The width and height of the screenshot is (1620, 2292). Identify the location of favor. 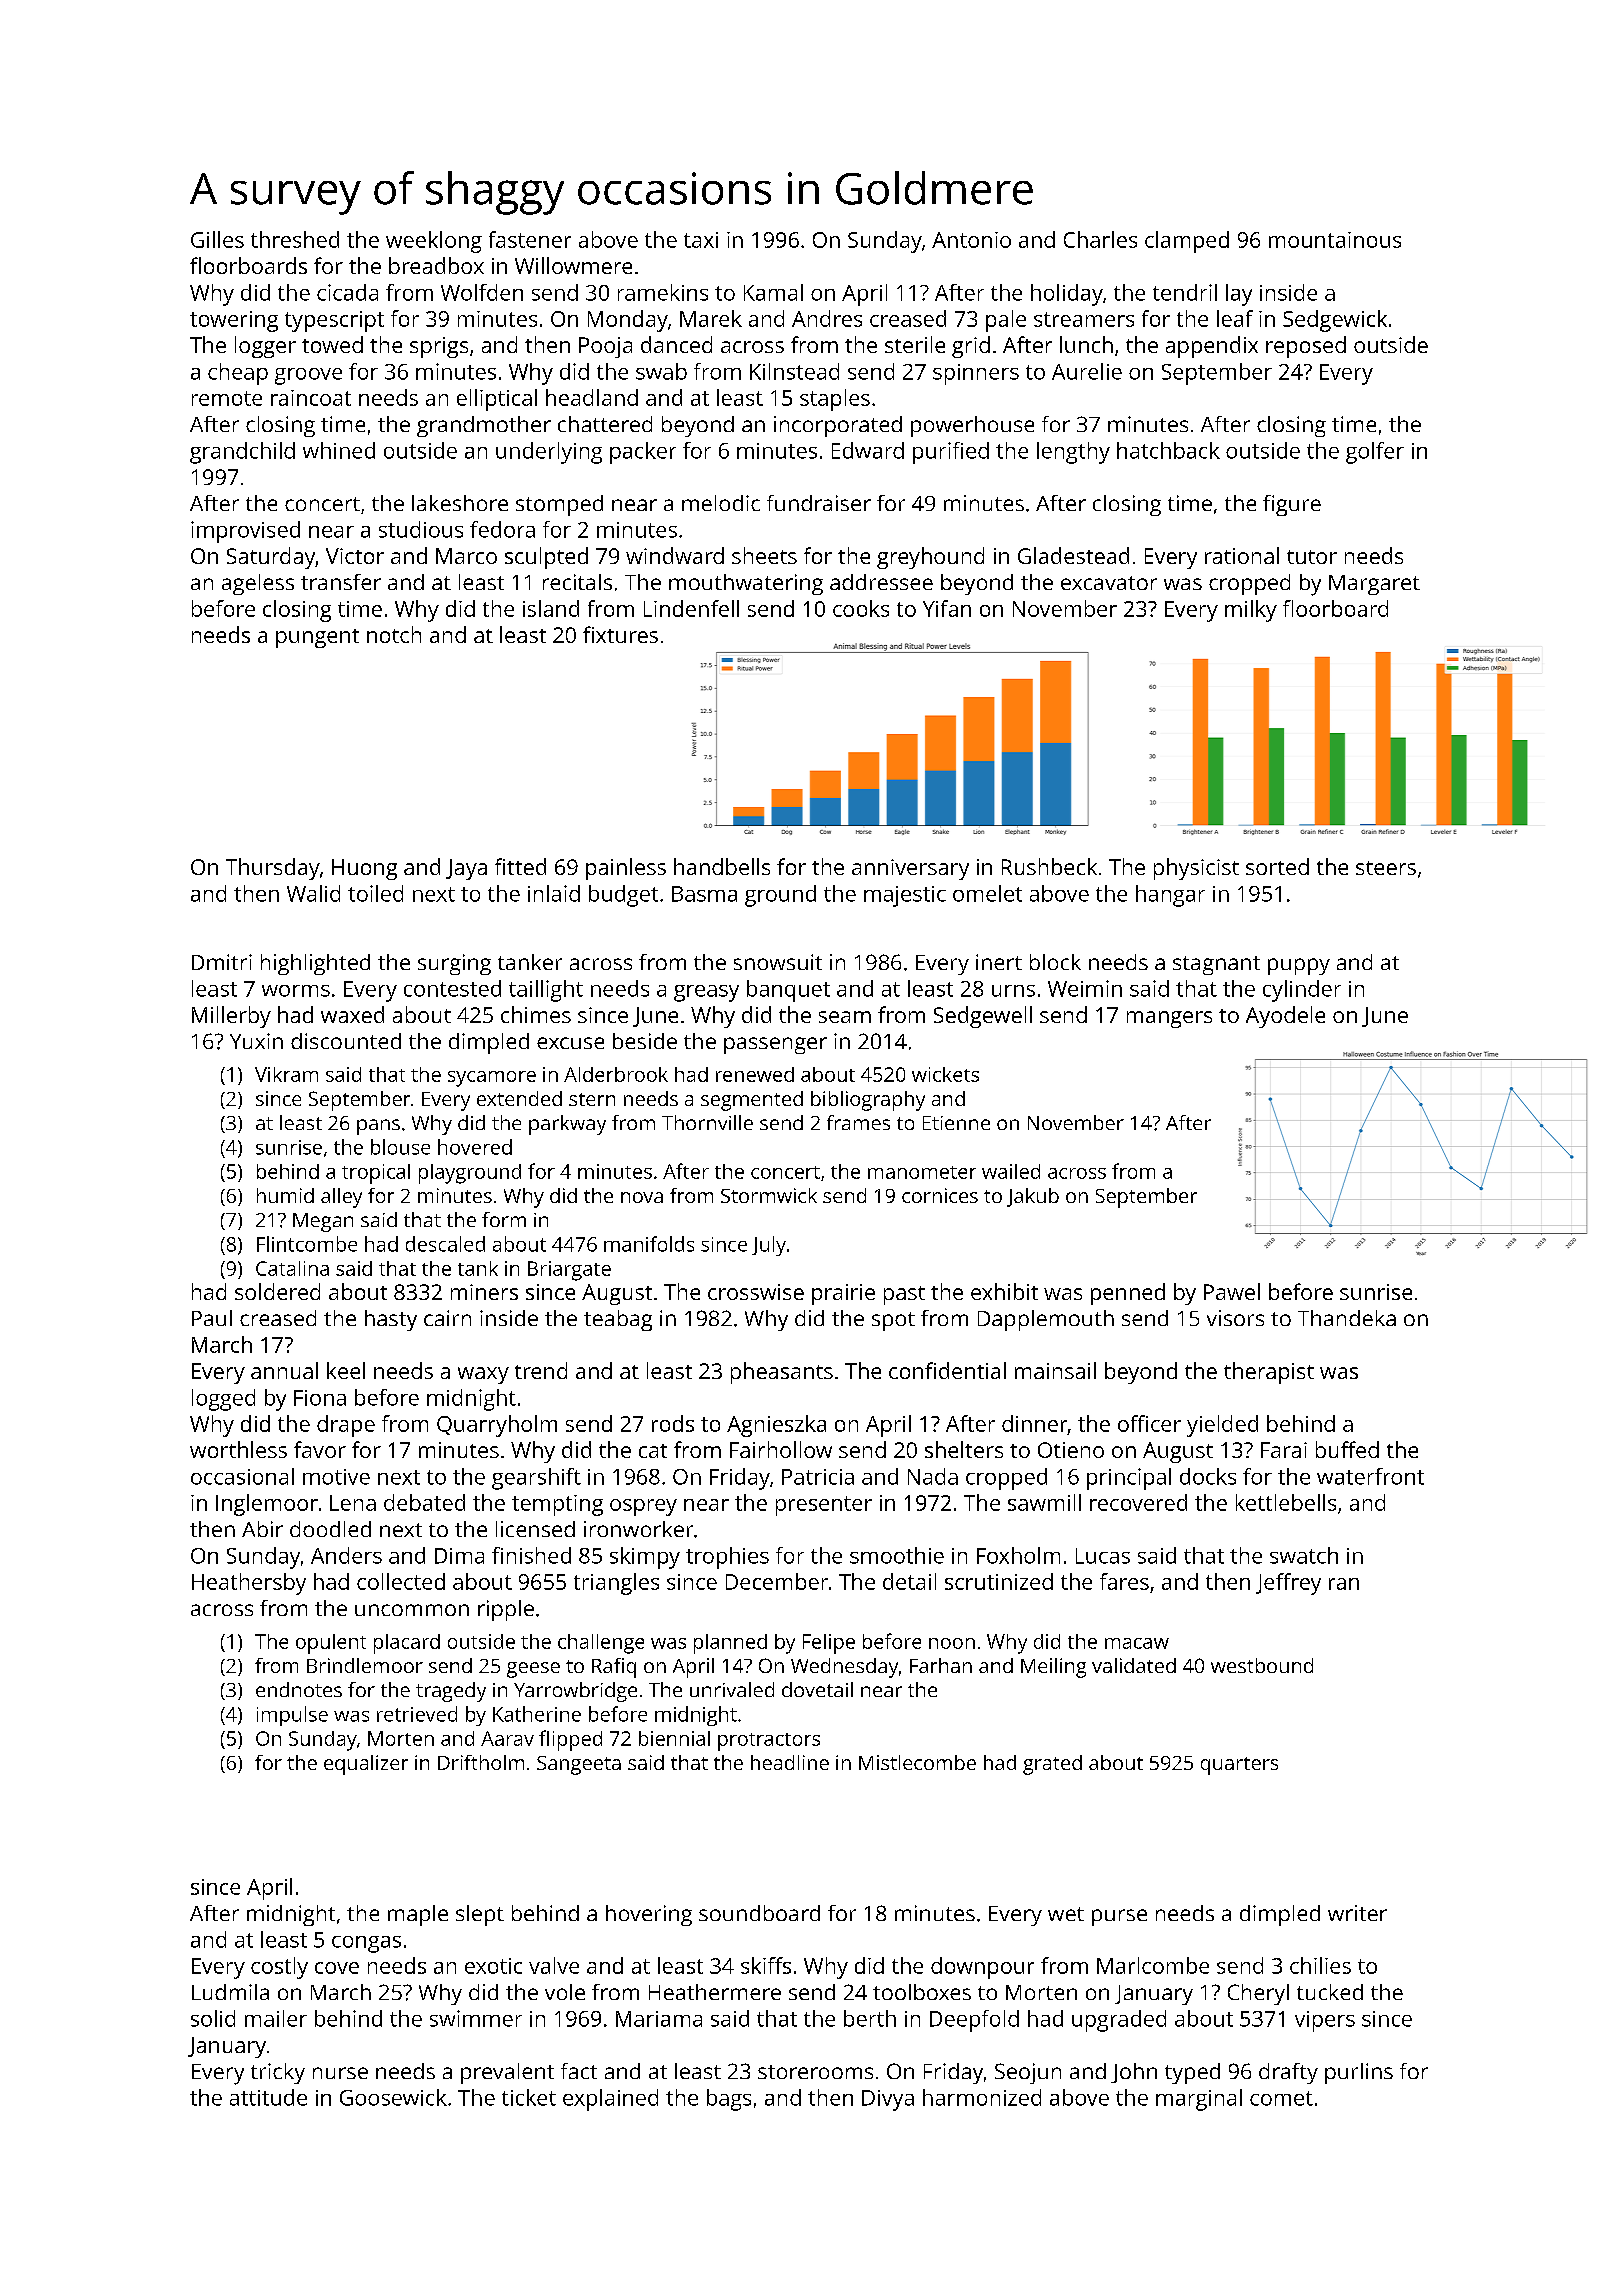
(320, 1449).
